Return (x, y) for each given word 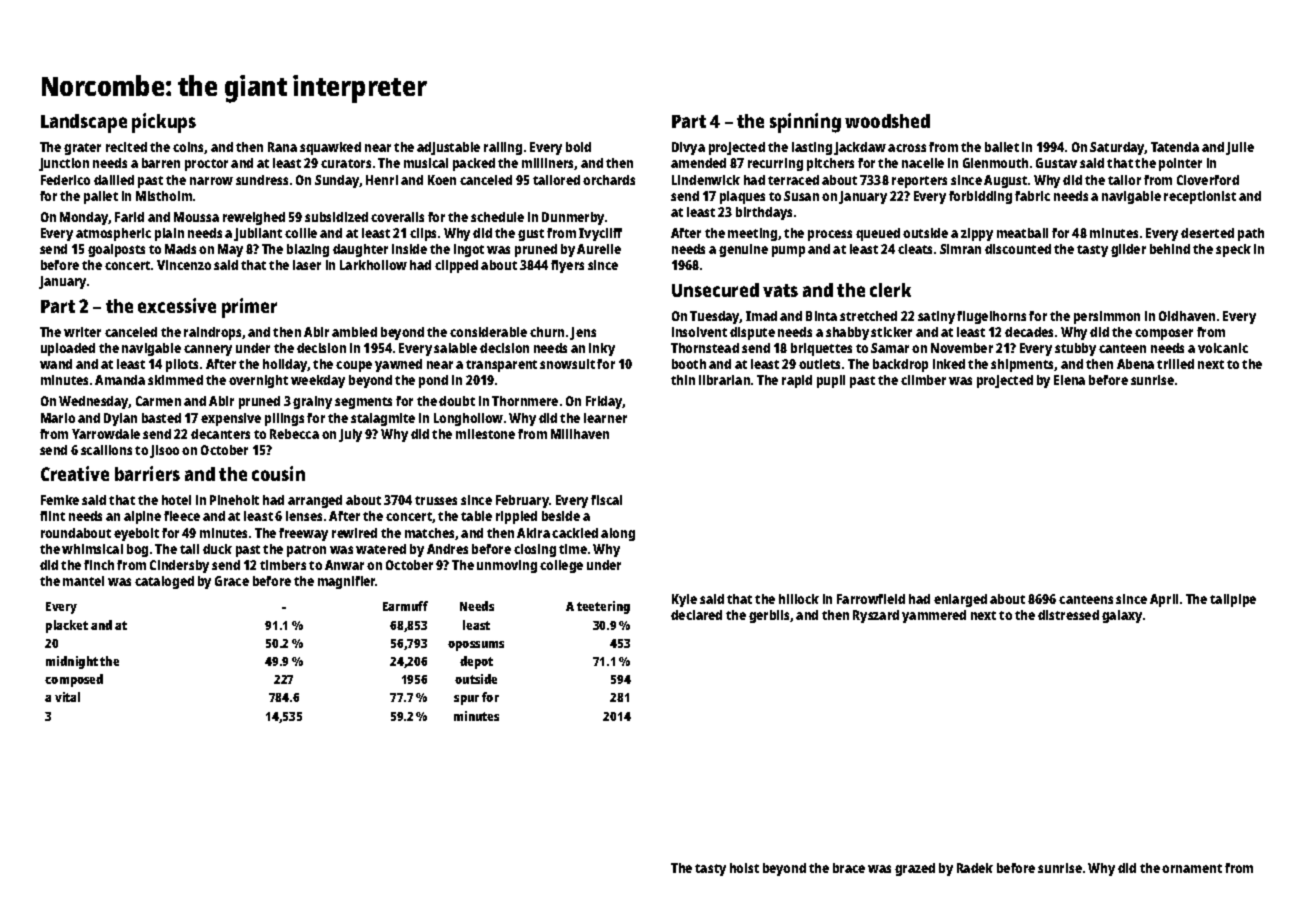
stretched (868, 316)
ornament (1192, 868)
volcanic (1223, 348)
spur (466, 700)
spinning (805, 123)
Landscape (84, 123)
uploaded (68, 349)
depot (476, 662)
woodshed (887, 121)
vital (67, 697)
